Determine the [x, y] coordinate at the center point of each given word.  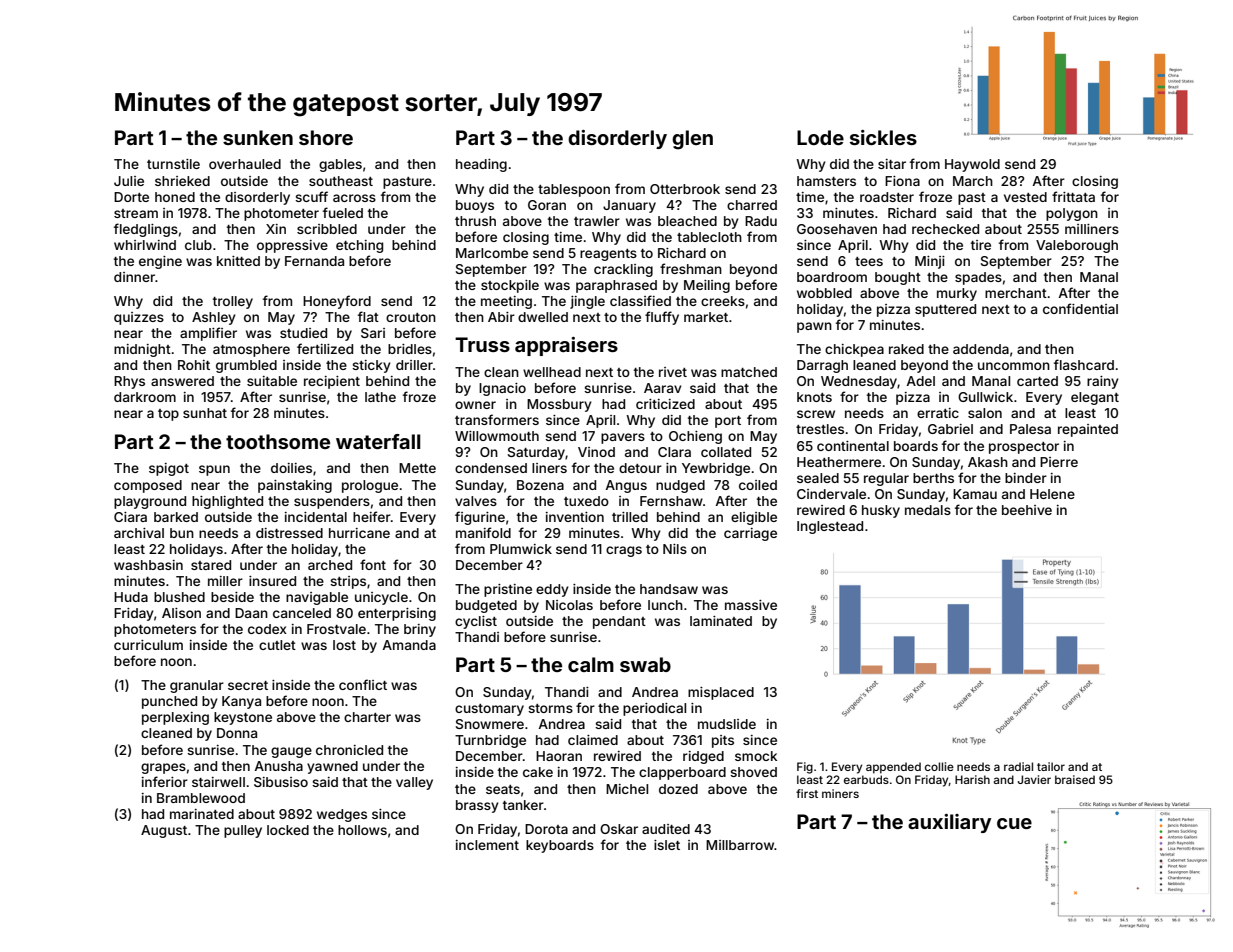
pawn [814, 327]
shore [326, 137]
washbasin [148, 565]
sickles [883, 137]
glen [692, 140]
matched [749, 372]
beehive [1027, 510]
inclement [487, 845]
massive [751, 605]
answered [182, 381]
